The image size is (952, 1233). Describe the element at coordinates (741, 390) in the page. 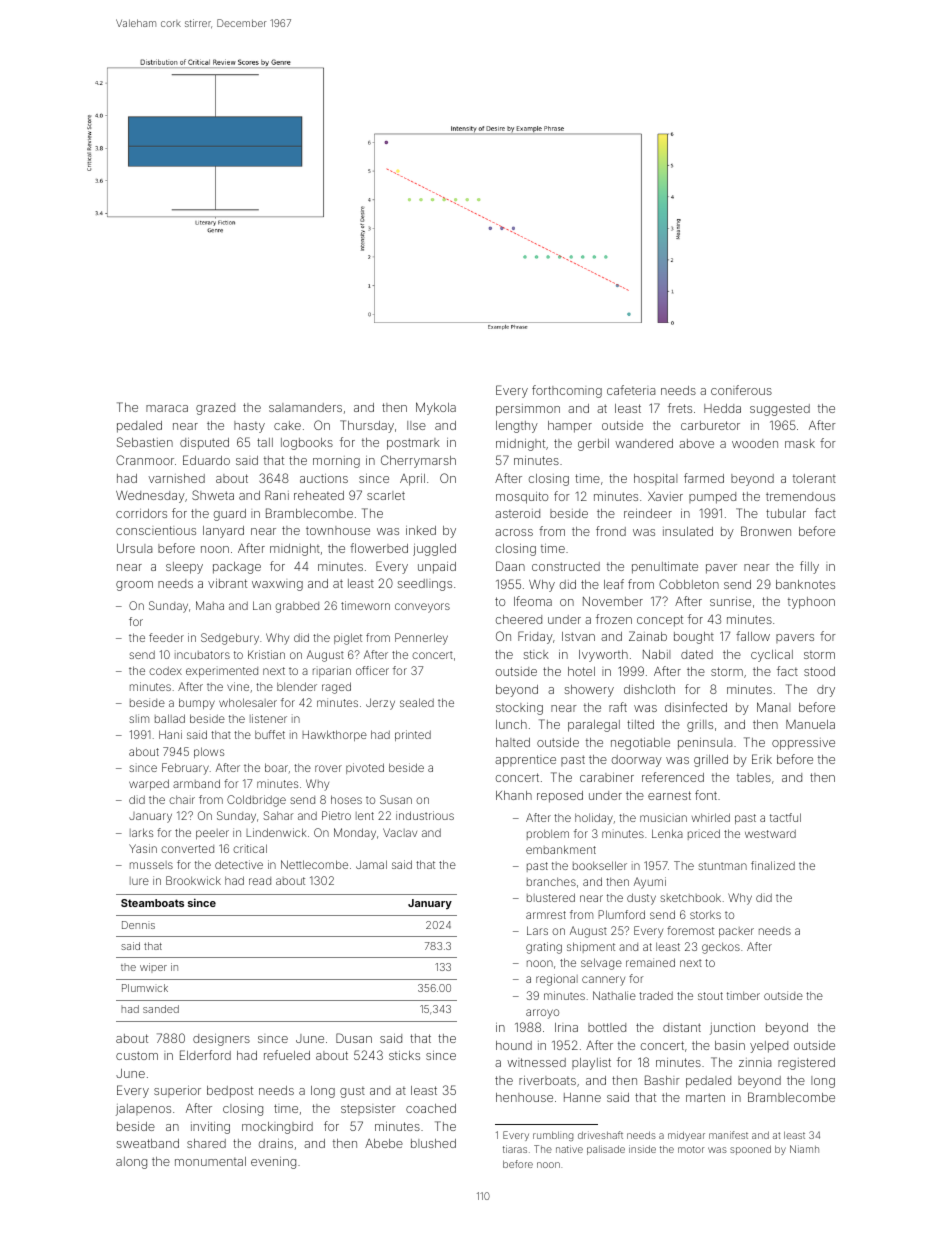

I see `coniferous` at that location.
